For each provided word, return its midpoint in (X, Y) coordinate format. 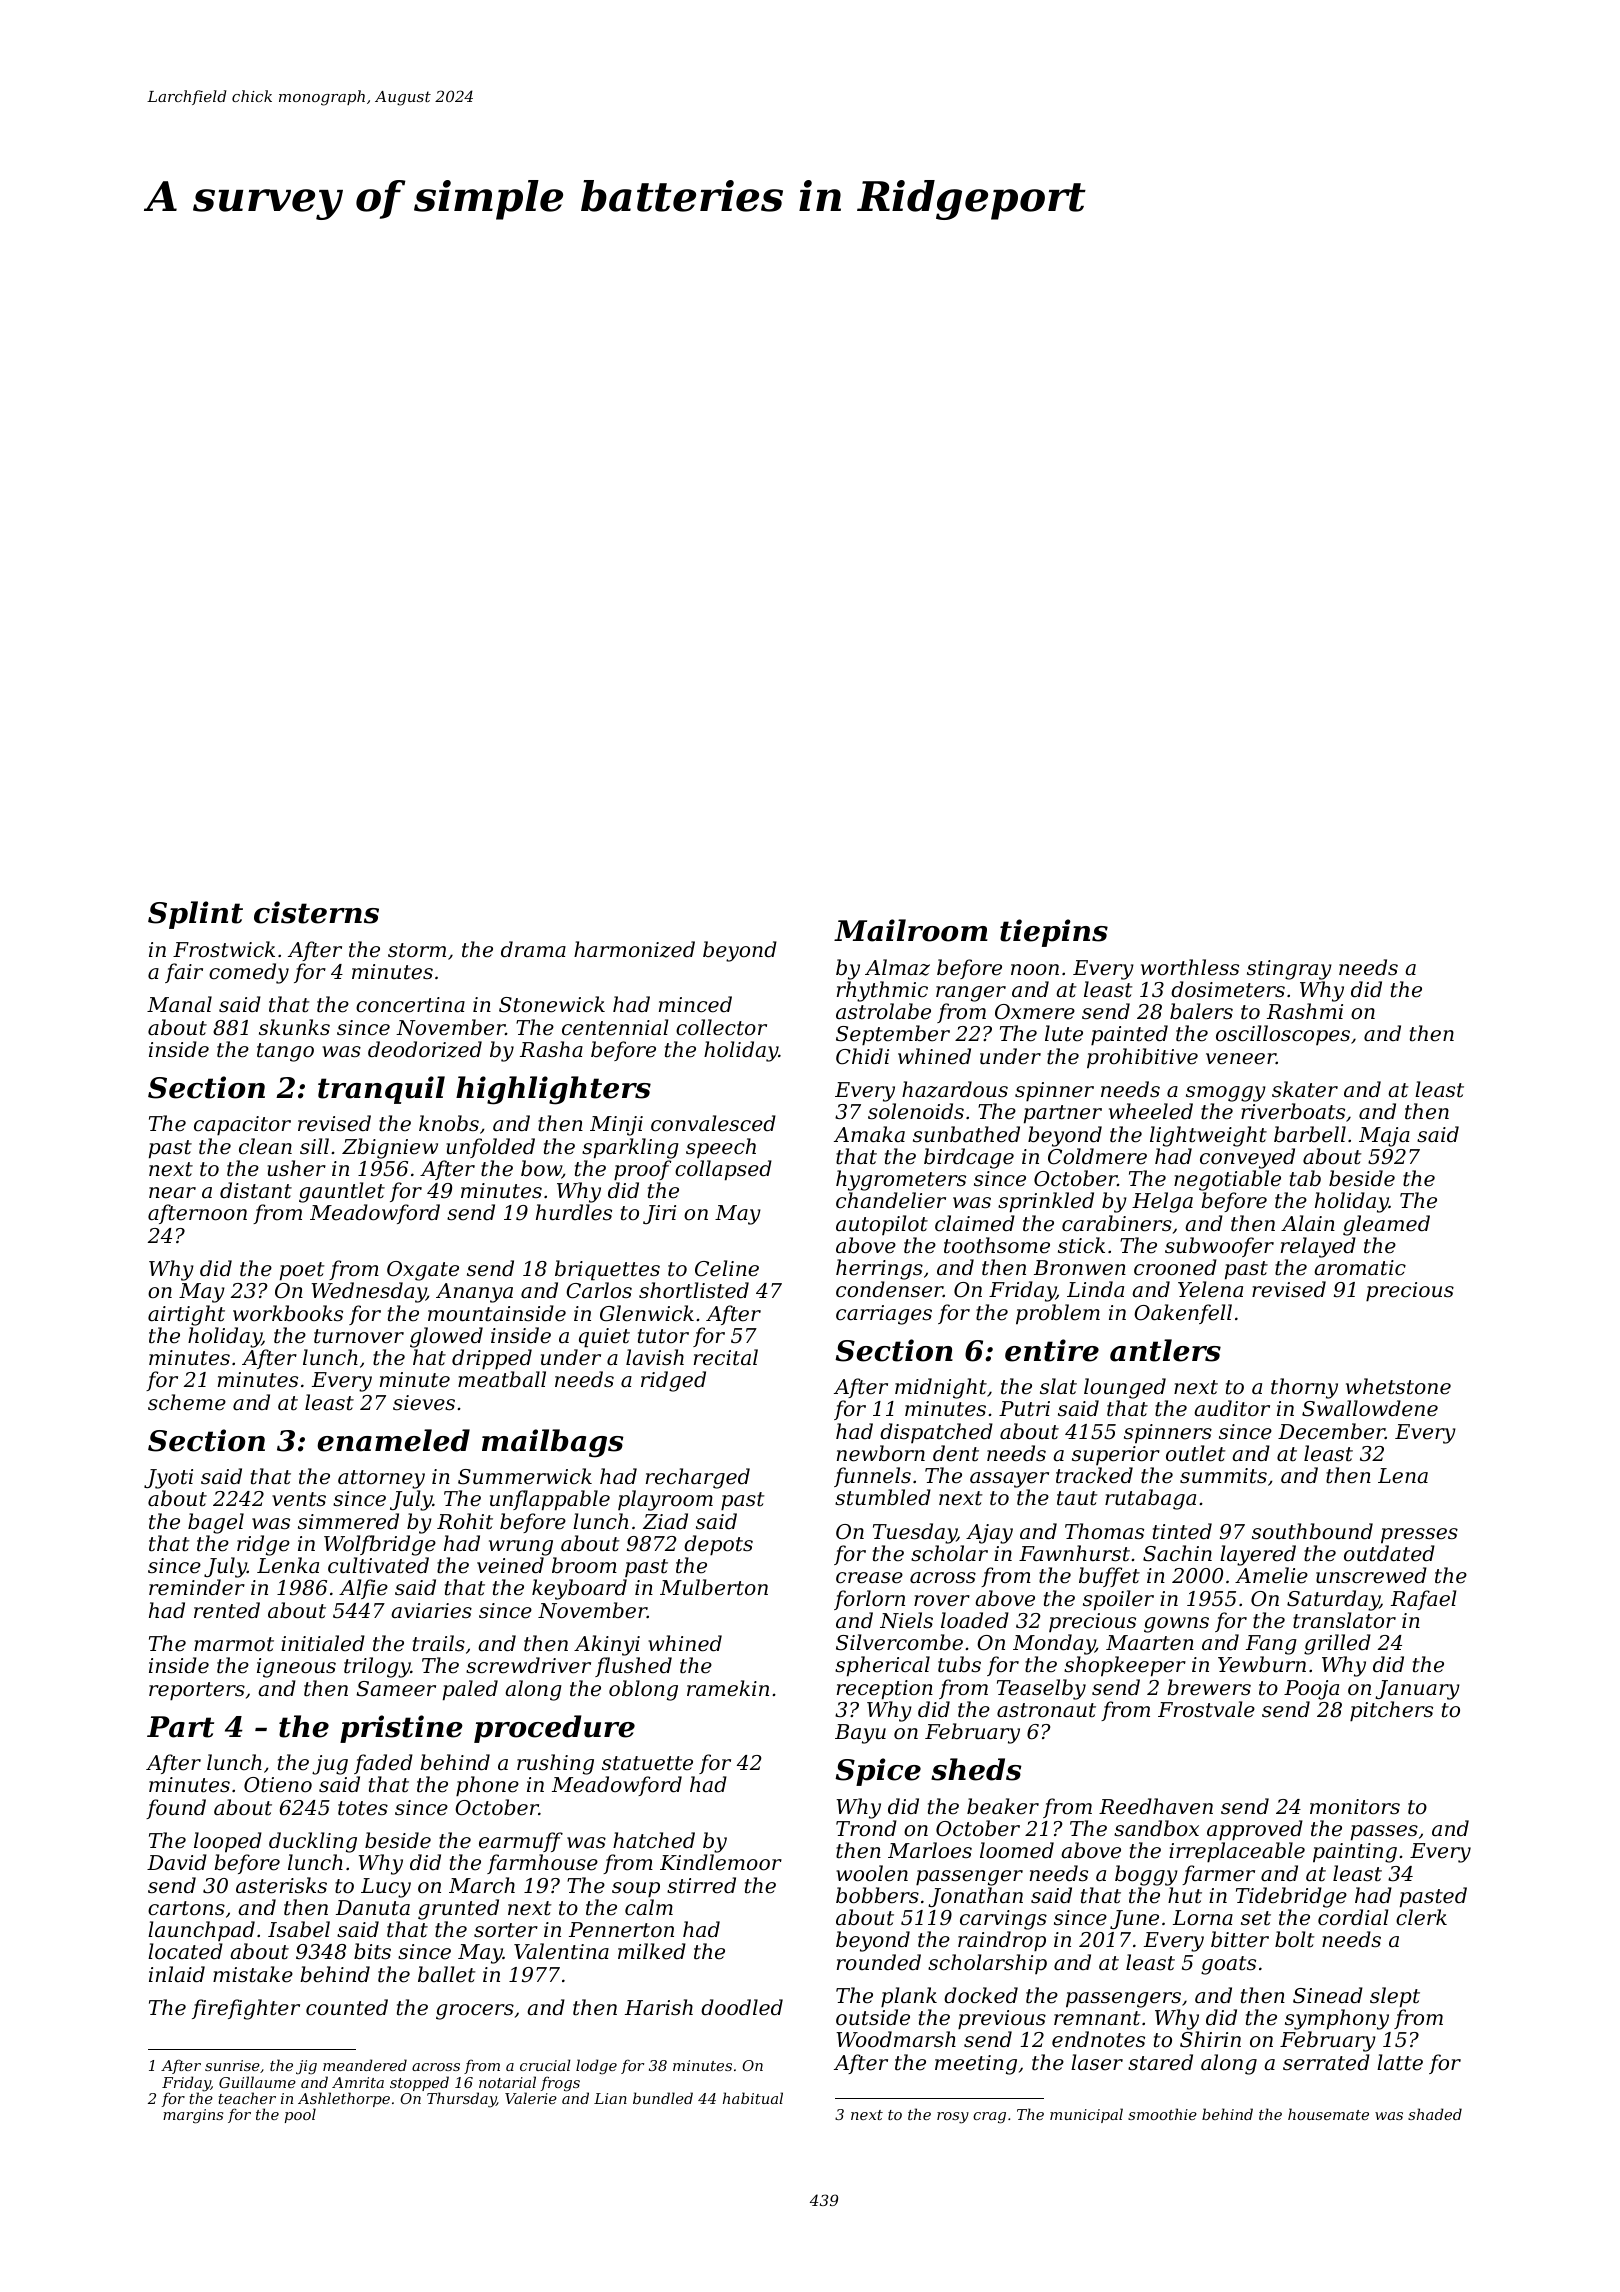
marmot (234, 1644)
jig (306, 2067)
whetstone (1398, 1386)
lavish (655, 1357)
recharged (698, 1478)
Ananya (474, 1293)
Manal (179, 1004)
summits (1223, 1476)
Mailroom (911, 930)
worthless (1190, 967)
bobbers (877, 1895)
